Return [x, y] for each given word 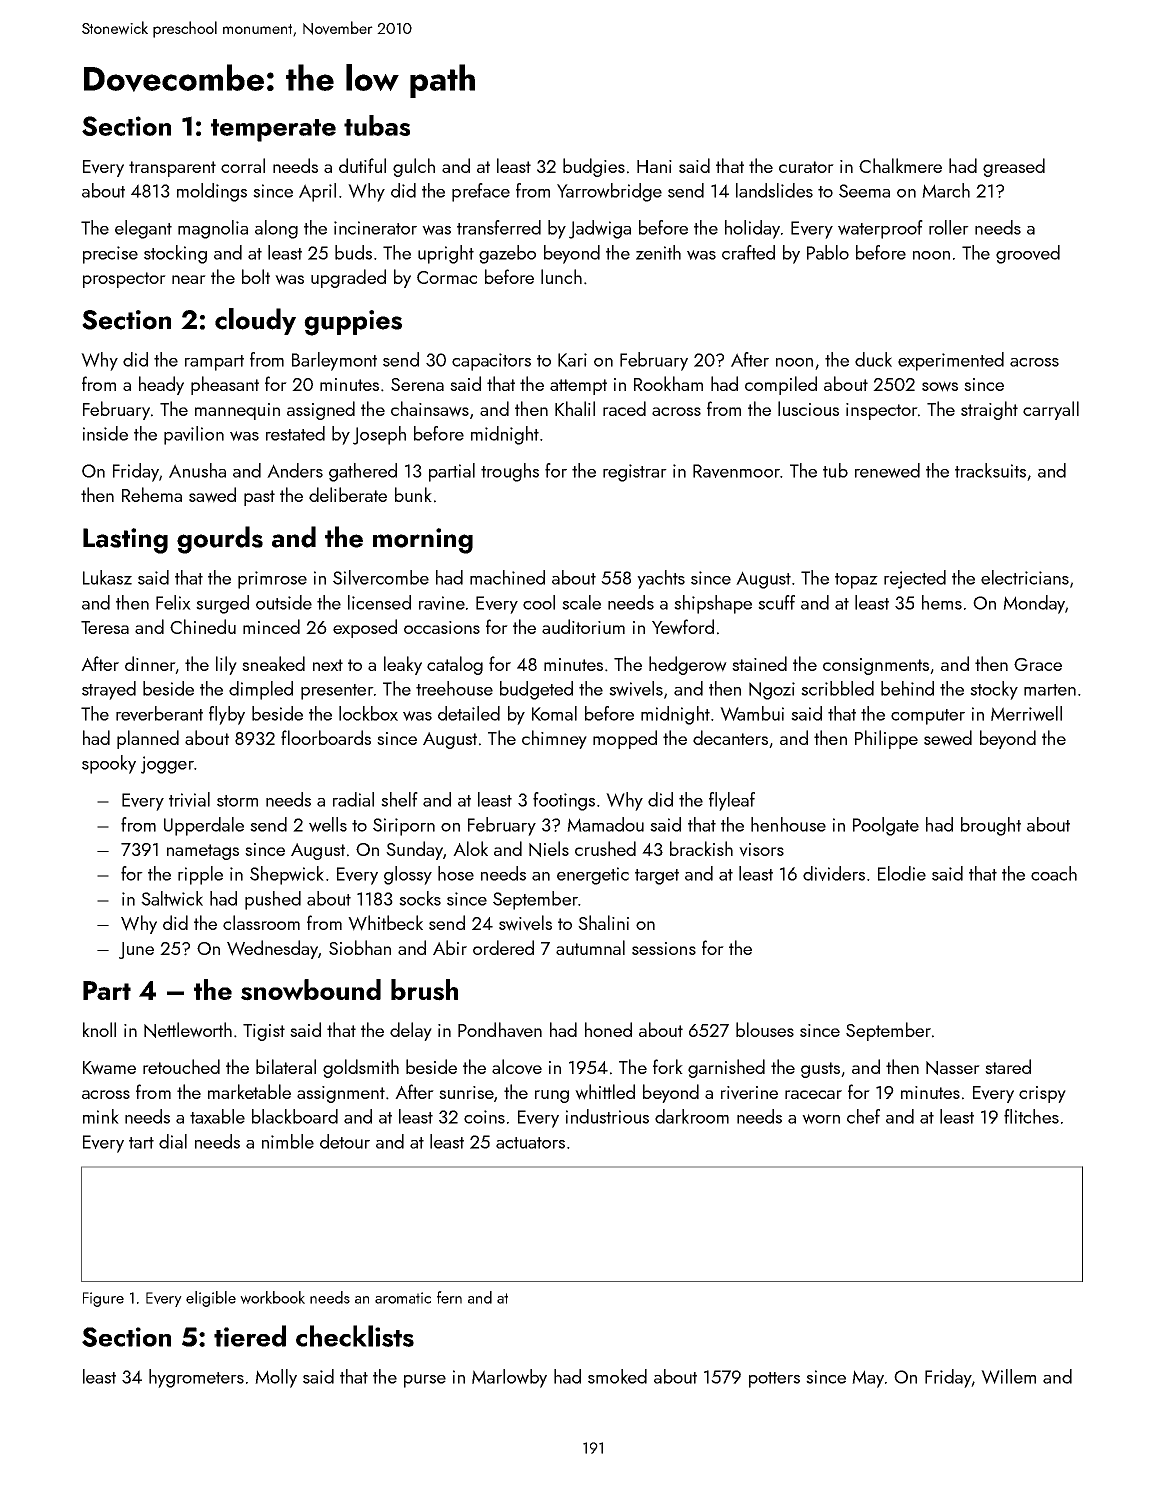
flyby [227, 715]
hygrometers [196, 1378]
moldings [212, 192]
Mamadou [605, 824]
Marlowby [509, 1378]
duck [873, 359]
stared [1008, 1066]
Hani [654, 166]
